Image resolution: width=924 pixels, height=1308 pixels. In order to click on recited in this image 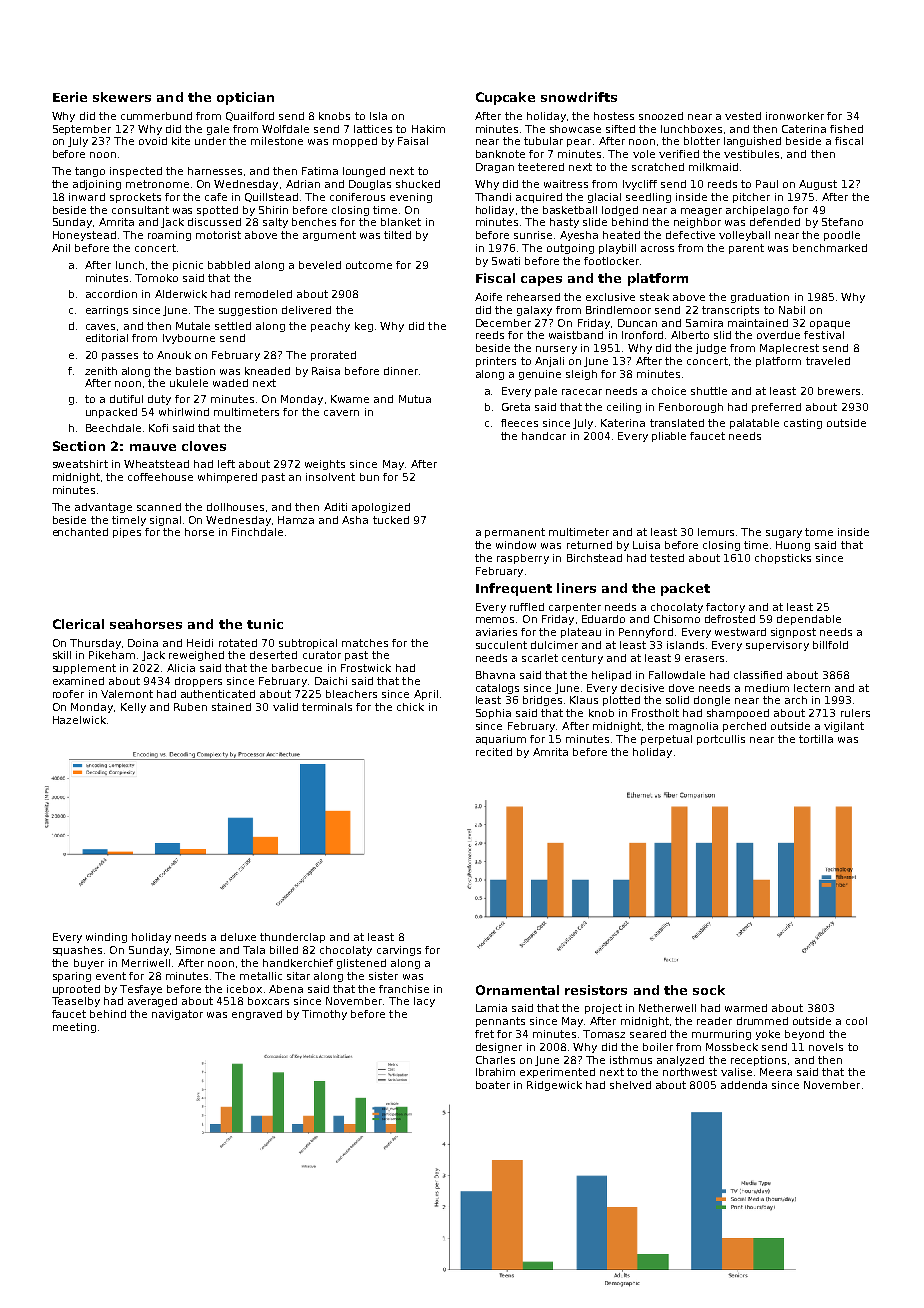, I will do `click(494, 752)`.
